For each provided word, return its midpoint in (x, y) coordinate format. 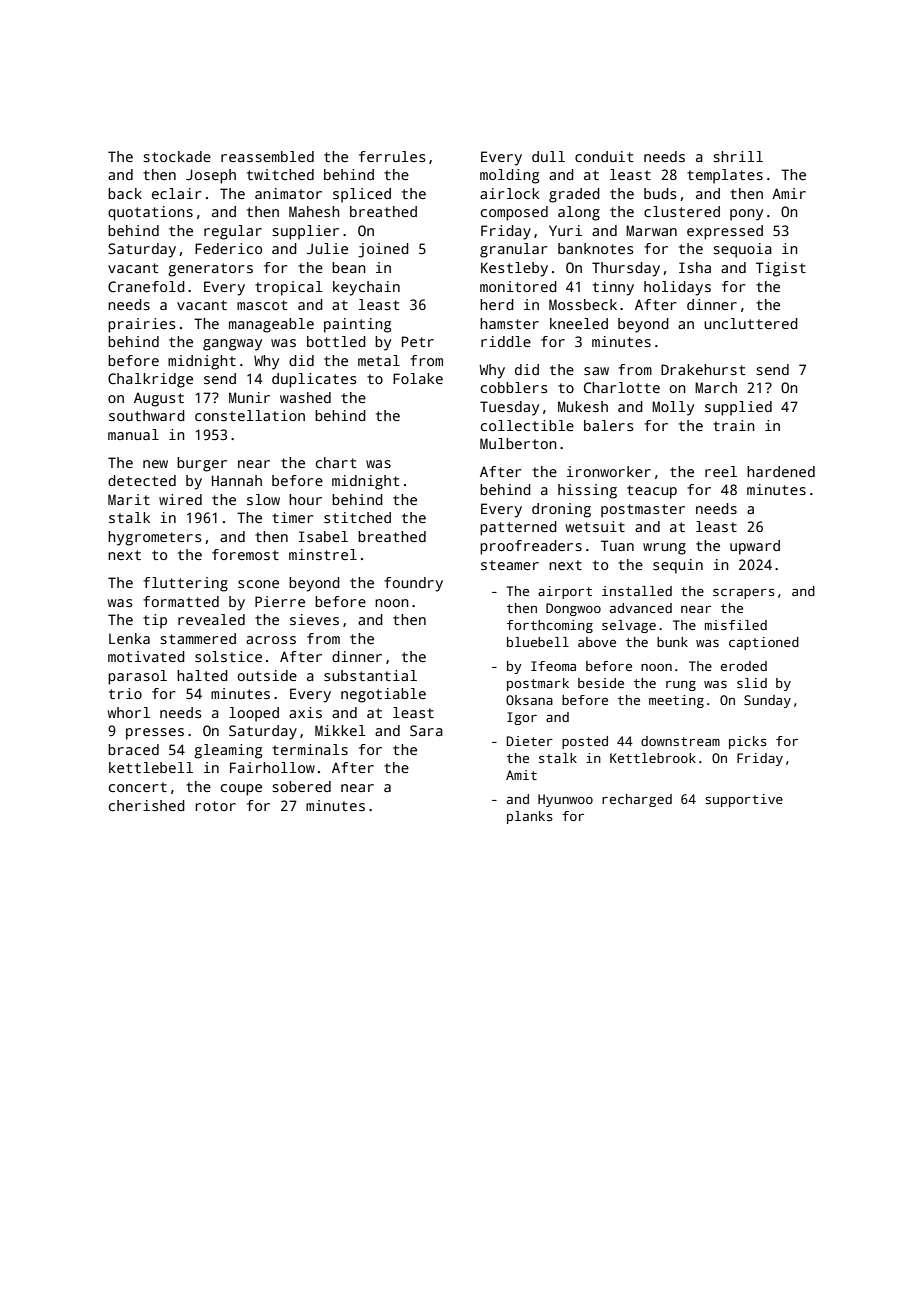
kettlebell (151, 767)
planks (530, 817)
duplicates (314, 380)
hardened (781, 471)
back (125, 193)
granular (514, 250)
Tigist (781, 269)
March (716, 387)
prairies (141, 325)
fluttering (185, 584)
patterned (518, 528)
